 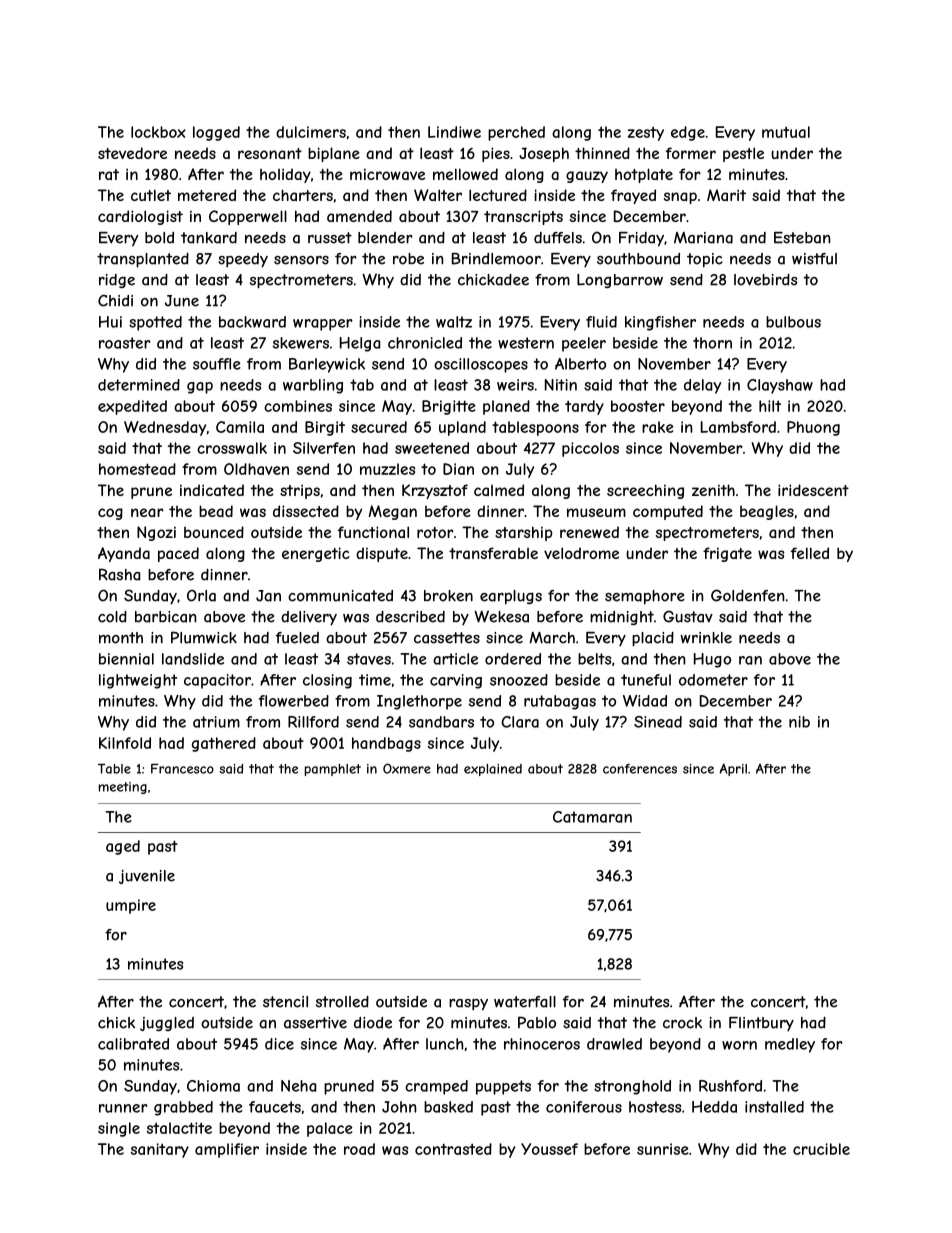 I want to click on Joseph, so click(x=544, y=154).
